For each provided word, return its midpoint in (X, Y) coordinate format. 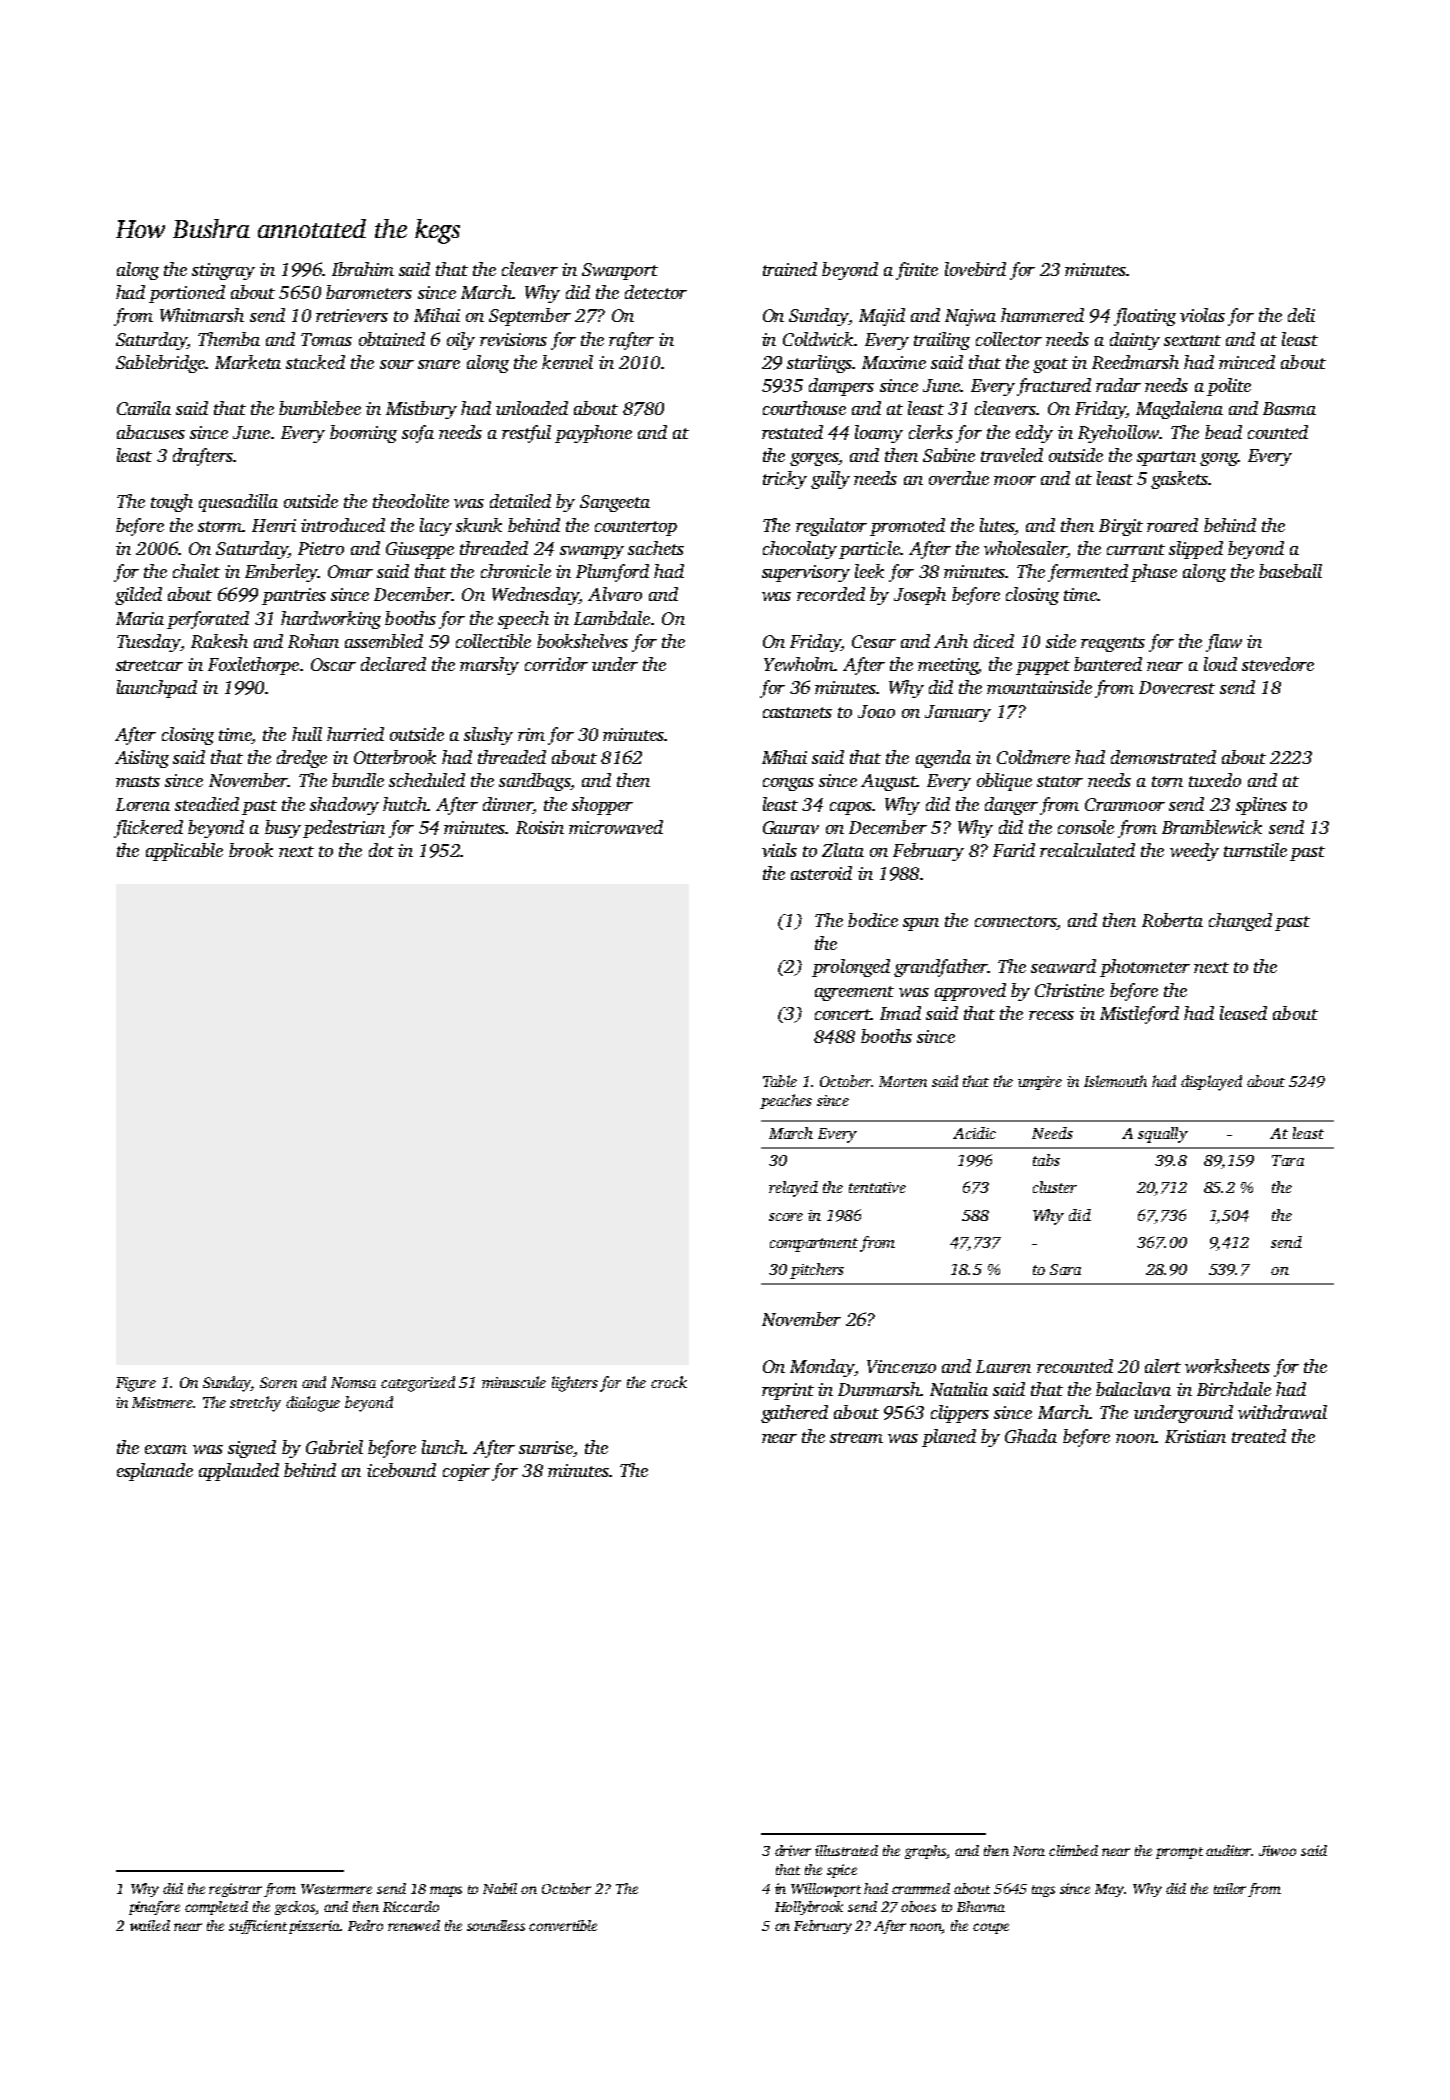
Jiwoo (1277, 1850)
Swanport (620, 271)
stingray (223, 271)
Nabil (500, 1888)
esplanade (155, 1472)
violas (1202, 315)
